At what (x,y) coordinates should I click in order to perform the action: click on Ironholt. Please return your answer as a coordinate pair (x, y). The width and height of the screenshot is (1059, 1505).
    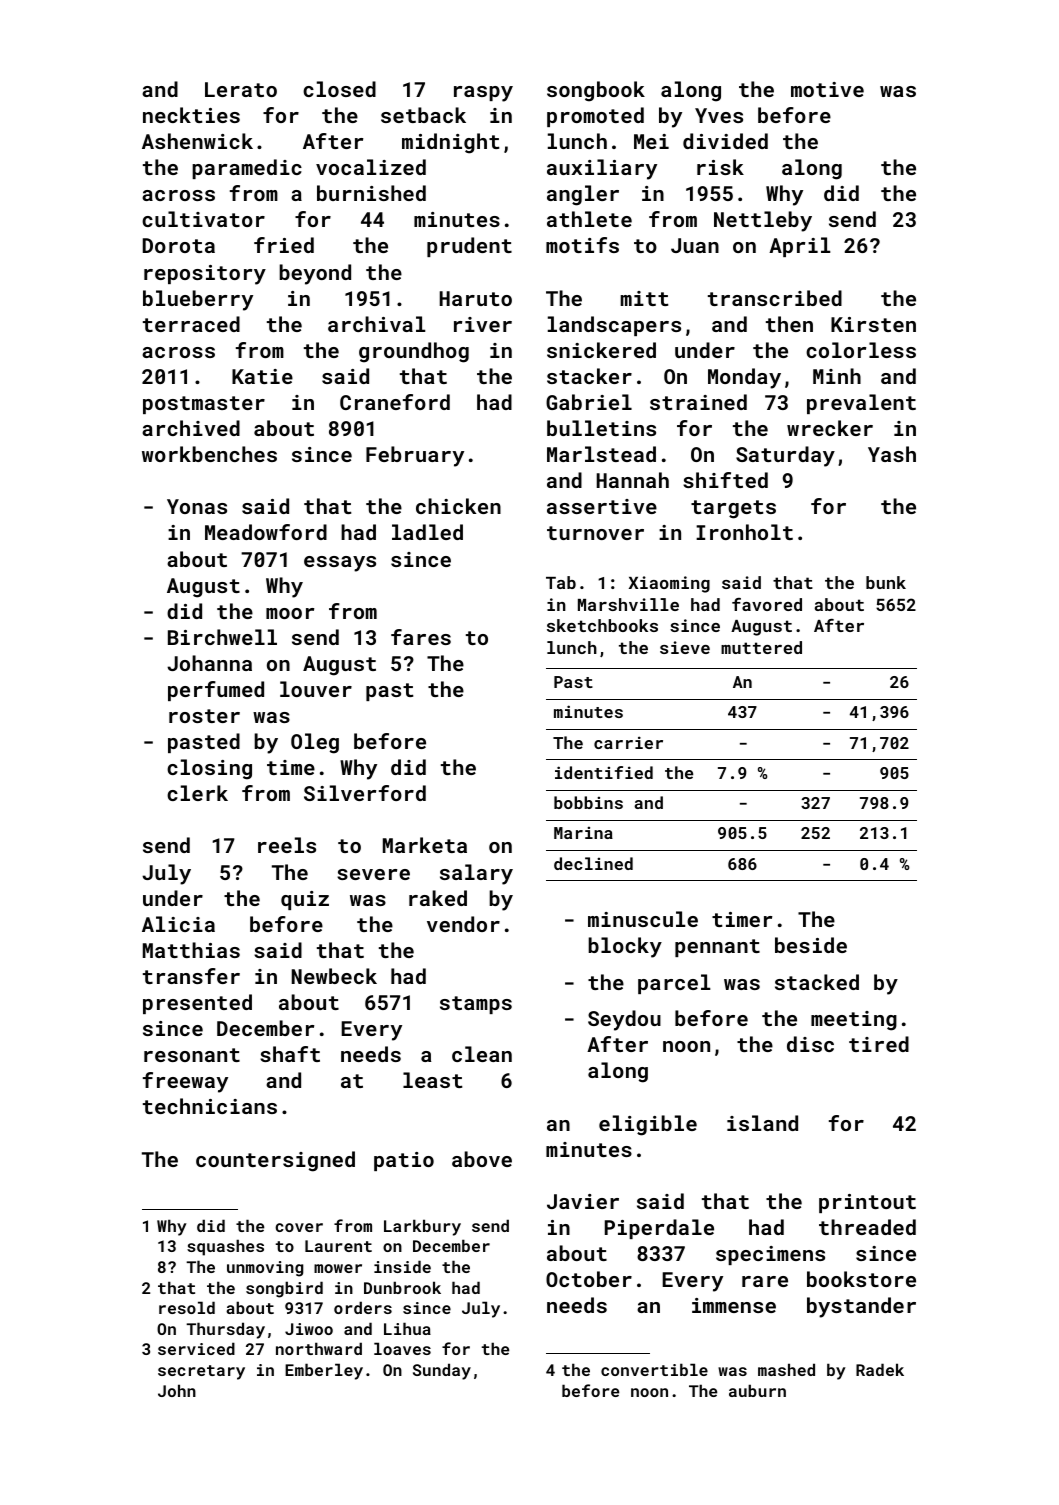
    Looking at the image, I should click on (744, 532).
